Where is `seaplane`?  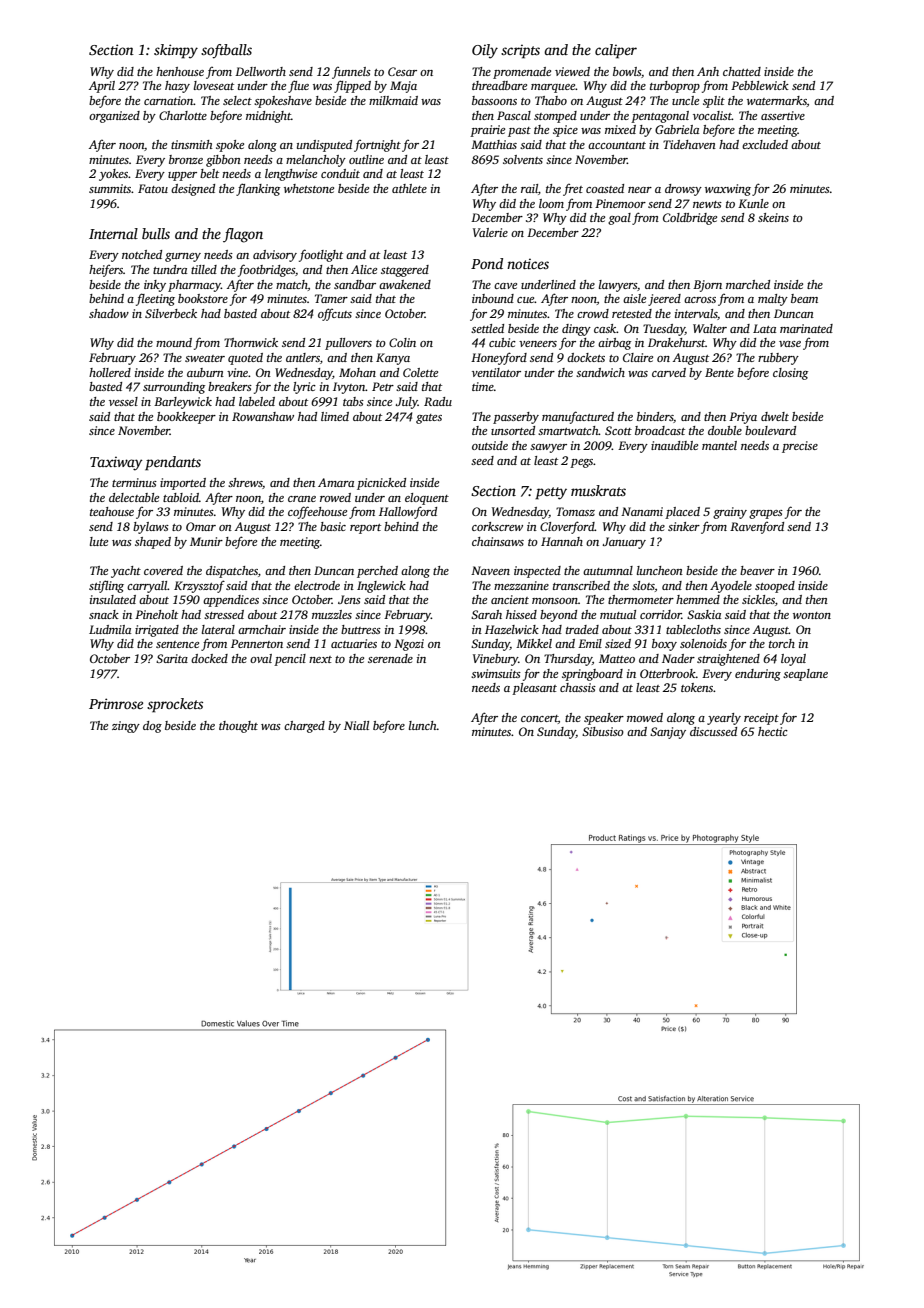
seaplane is located at coordinates (805, 675).
